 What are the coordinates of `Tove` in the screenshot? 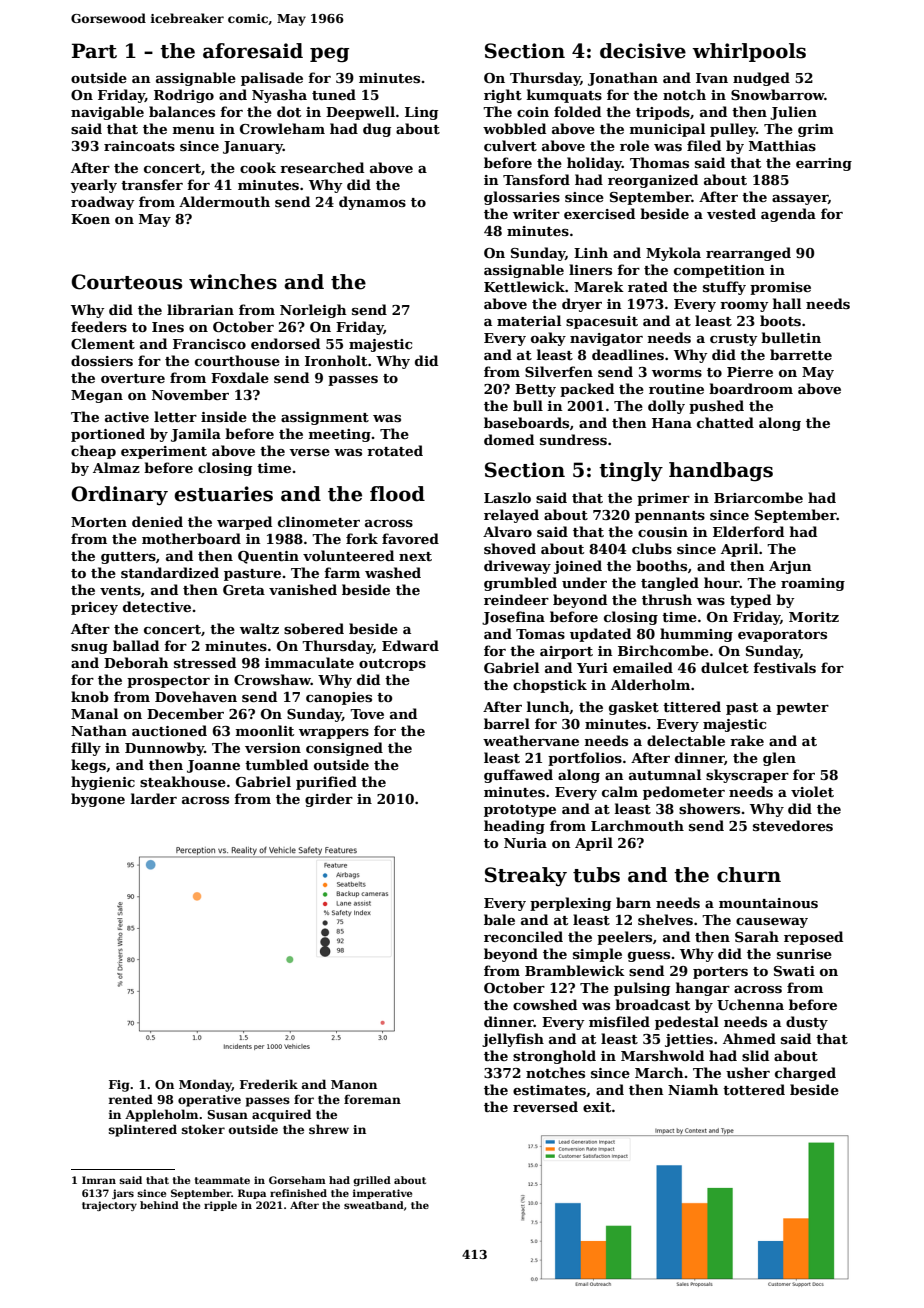 It's located at (367, 714).
